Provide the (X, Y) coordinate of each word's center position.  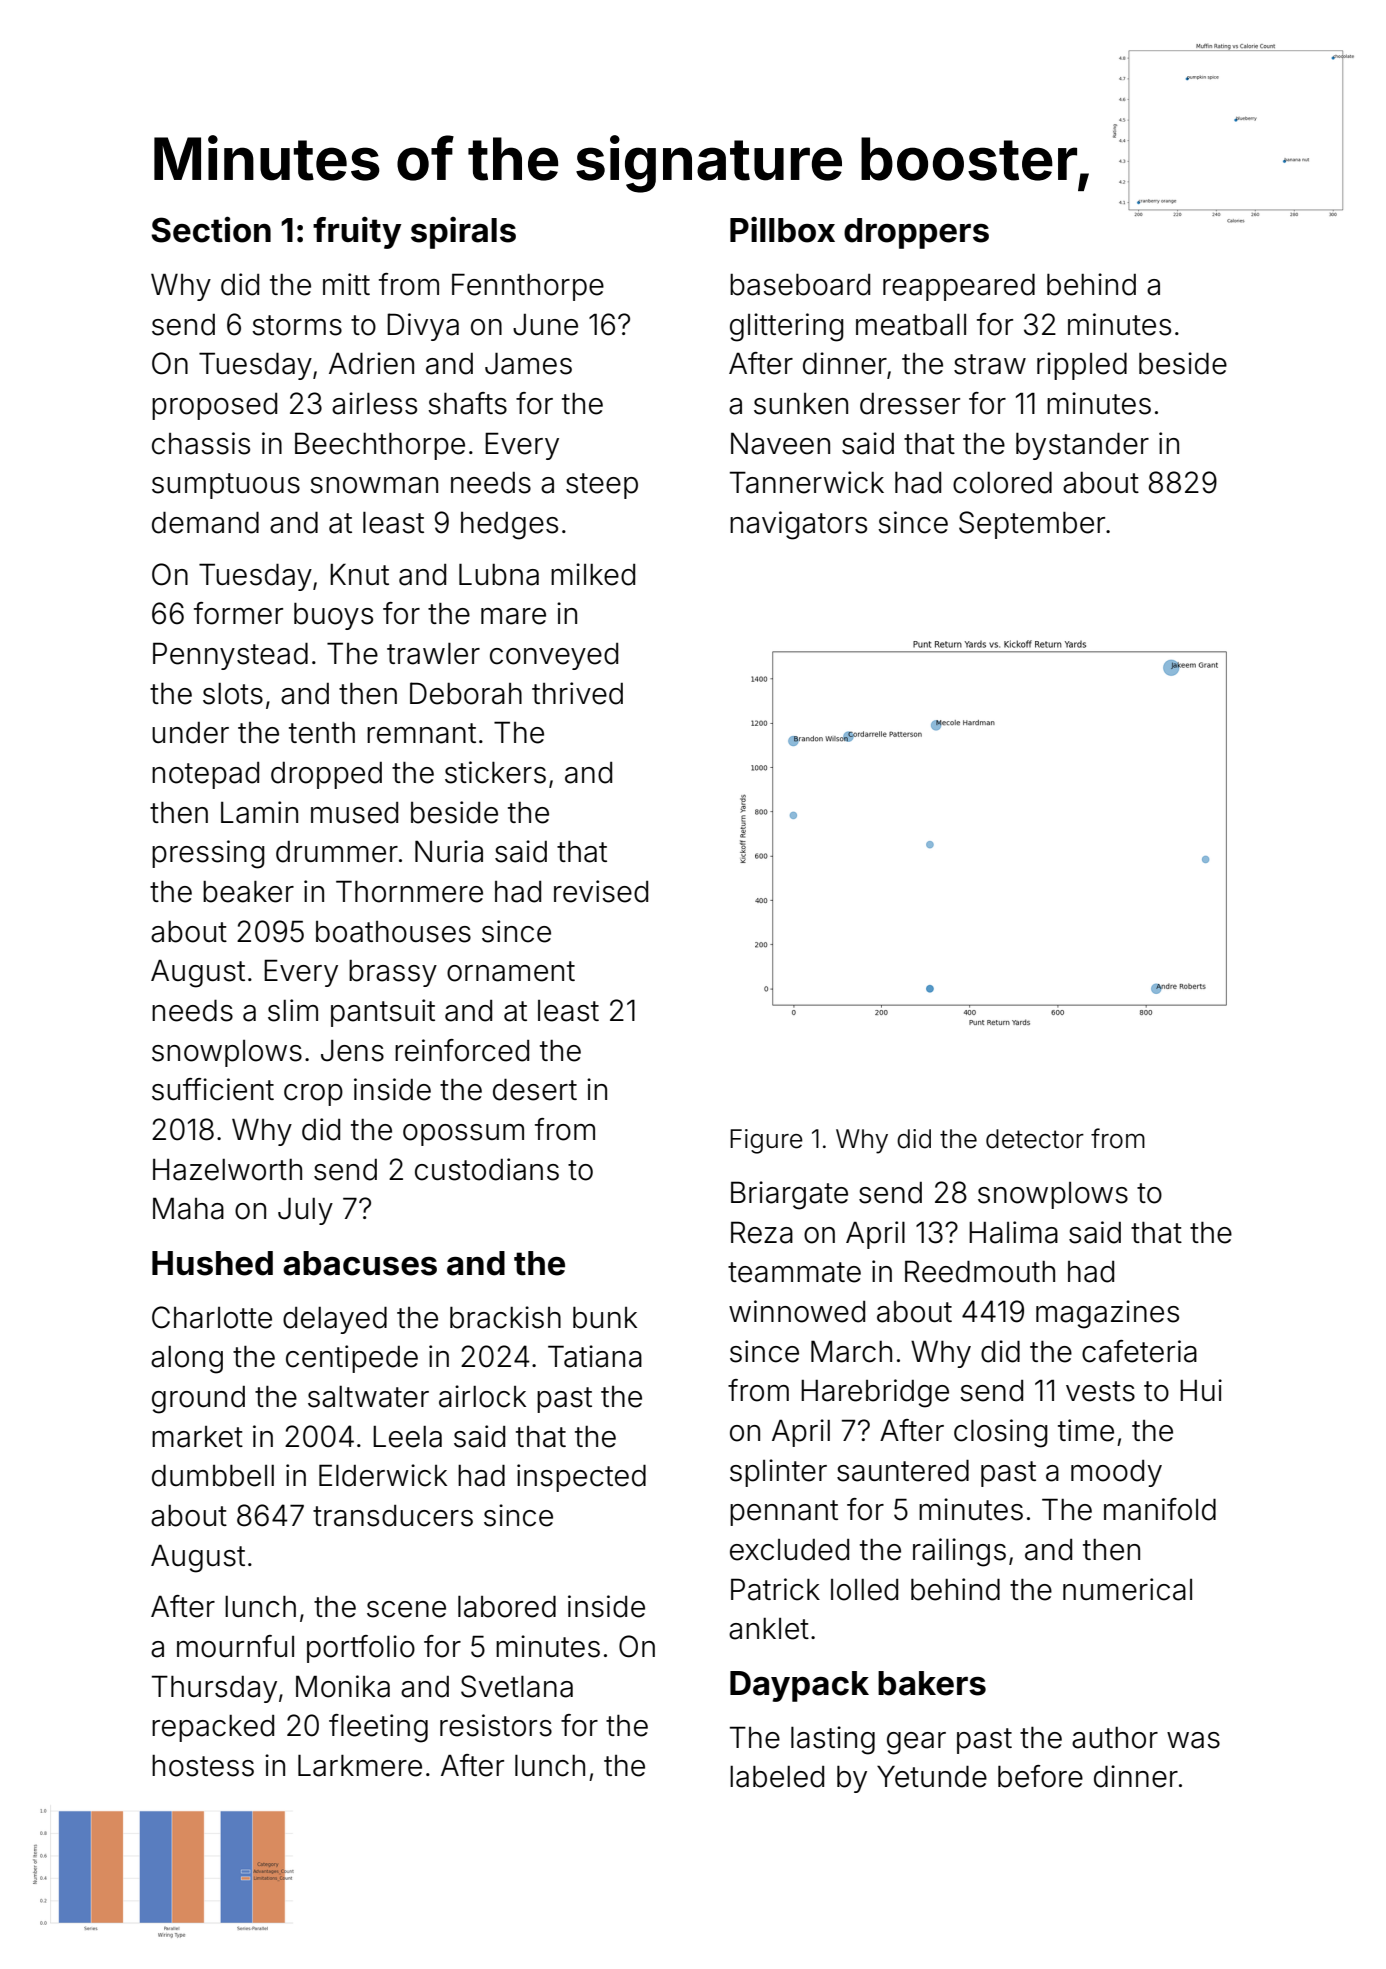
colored (1002, 483)
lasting (833, 1740)
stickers (495, 772)
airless (374, 403)
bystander (1082, 446)
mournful (235, 1646)
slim (293, 1010)
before (1040, 1776)
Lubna (499, 575)
